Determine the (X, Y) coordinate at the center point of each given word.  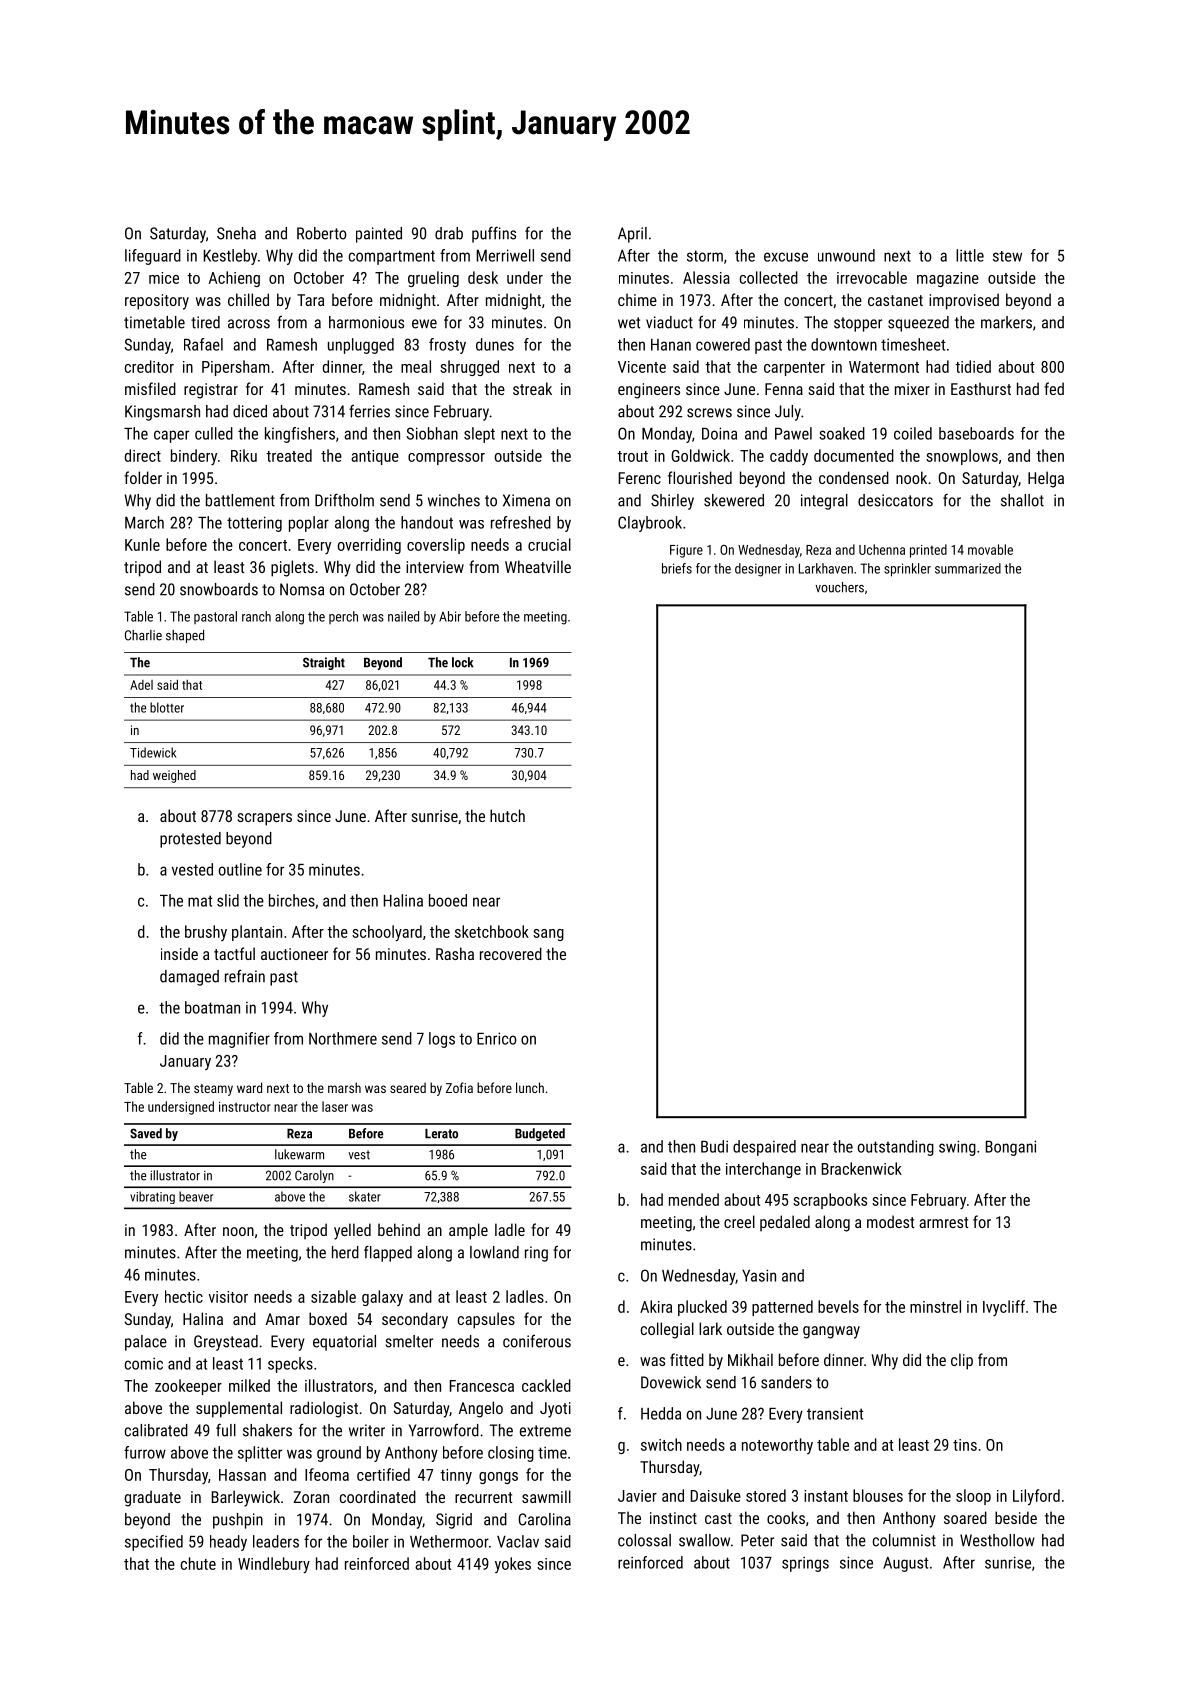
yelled (352, 1231)
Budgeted (540, 1134)
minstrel (935, 1306)
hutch (507, 815)
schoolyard (387, 933)
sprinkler (907, 570)
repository (157, 302)
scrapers (264, 819)
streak (532, 388)
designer (758, 570)
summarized (968, 568)
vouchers (839, 587)
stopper (858, 324)
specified (154, 1543)
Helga (1046, 479)
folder (143, 477)
